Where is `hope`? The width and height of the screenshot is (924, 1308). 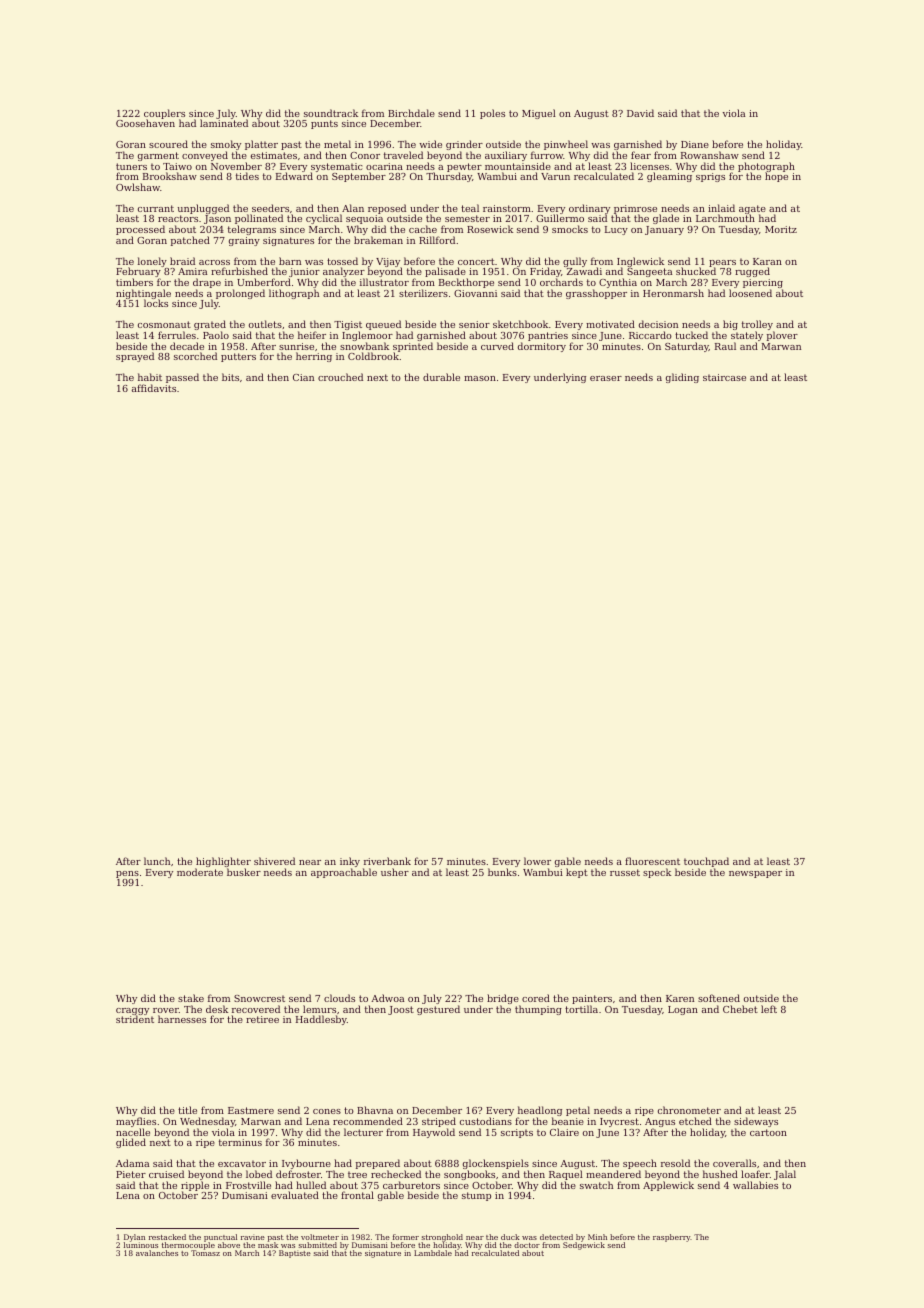 hope is located at coordinates (776, 177).
